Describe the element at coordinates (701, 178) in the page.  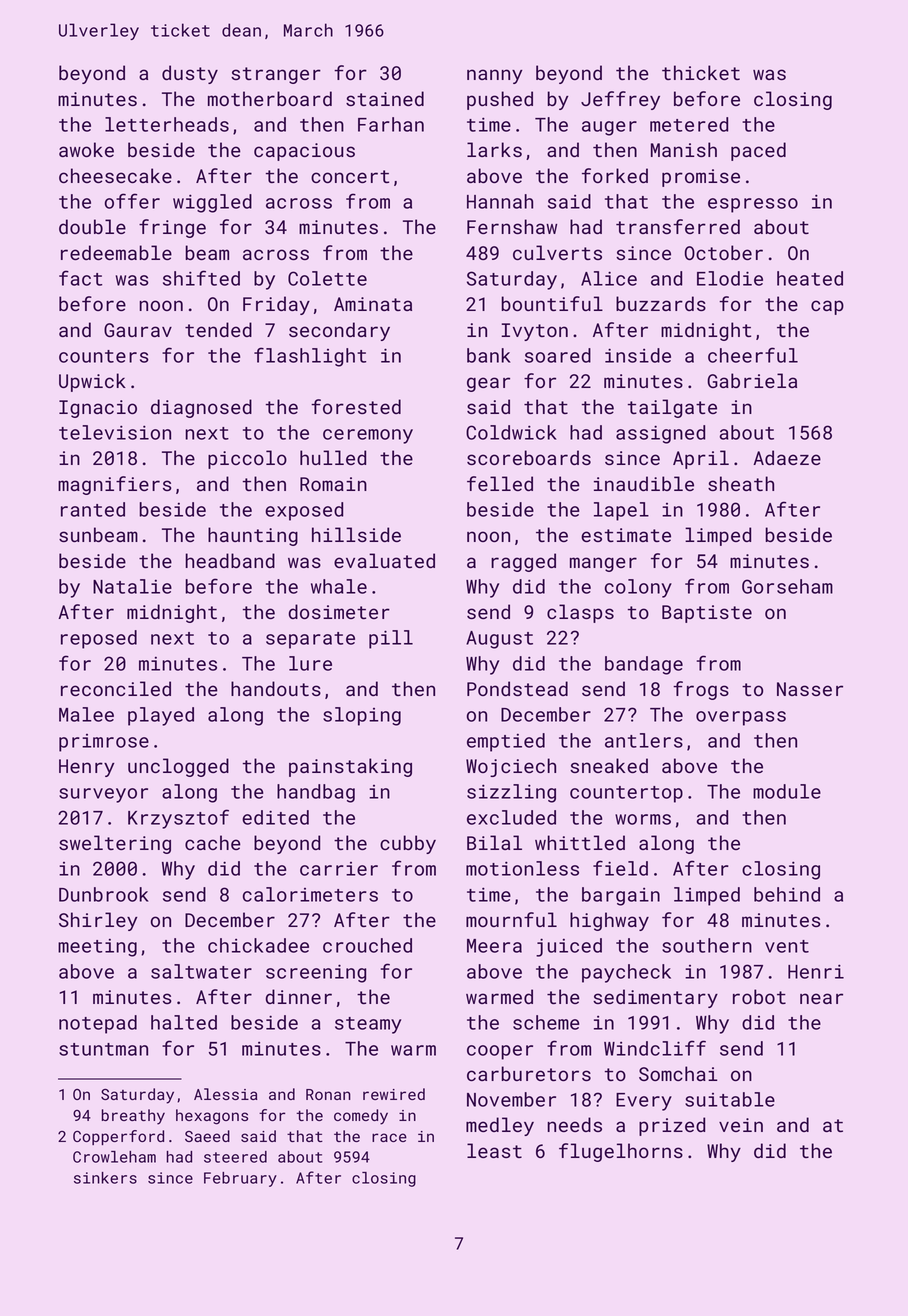
I see `promise` at that location.
